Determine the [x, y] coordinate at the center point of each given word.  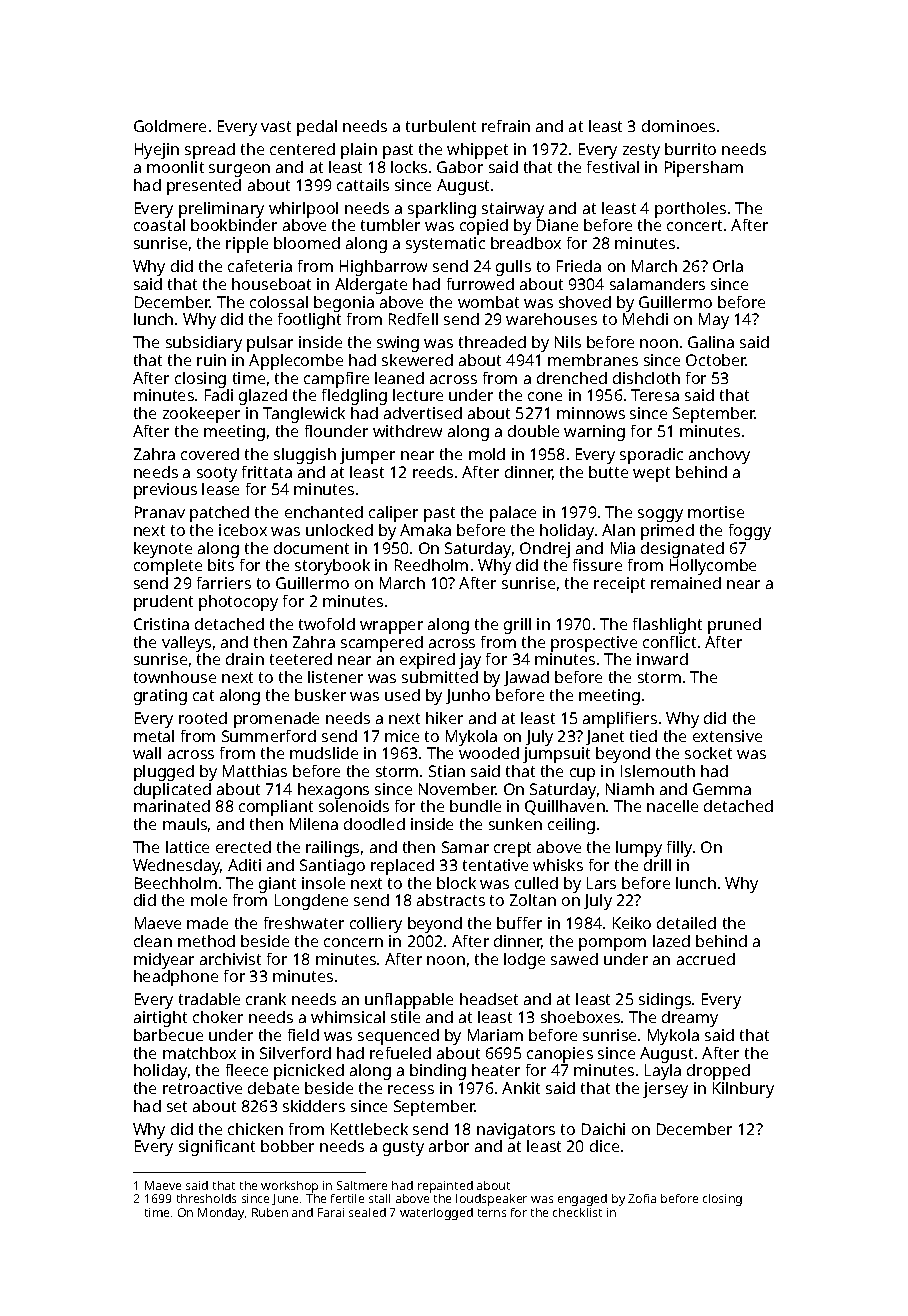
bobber [287, 1146]
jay [470, 661]
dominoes [678, 126]
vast [276, 126]
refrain [506, 126]
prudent [163, 603]
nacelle [672, 806]
